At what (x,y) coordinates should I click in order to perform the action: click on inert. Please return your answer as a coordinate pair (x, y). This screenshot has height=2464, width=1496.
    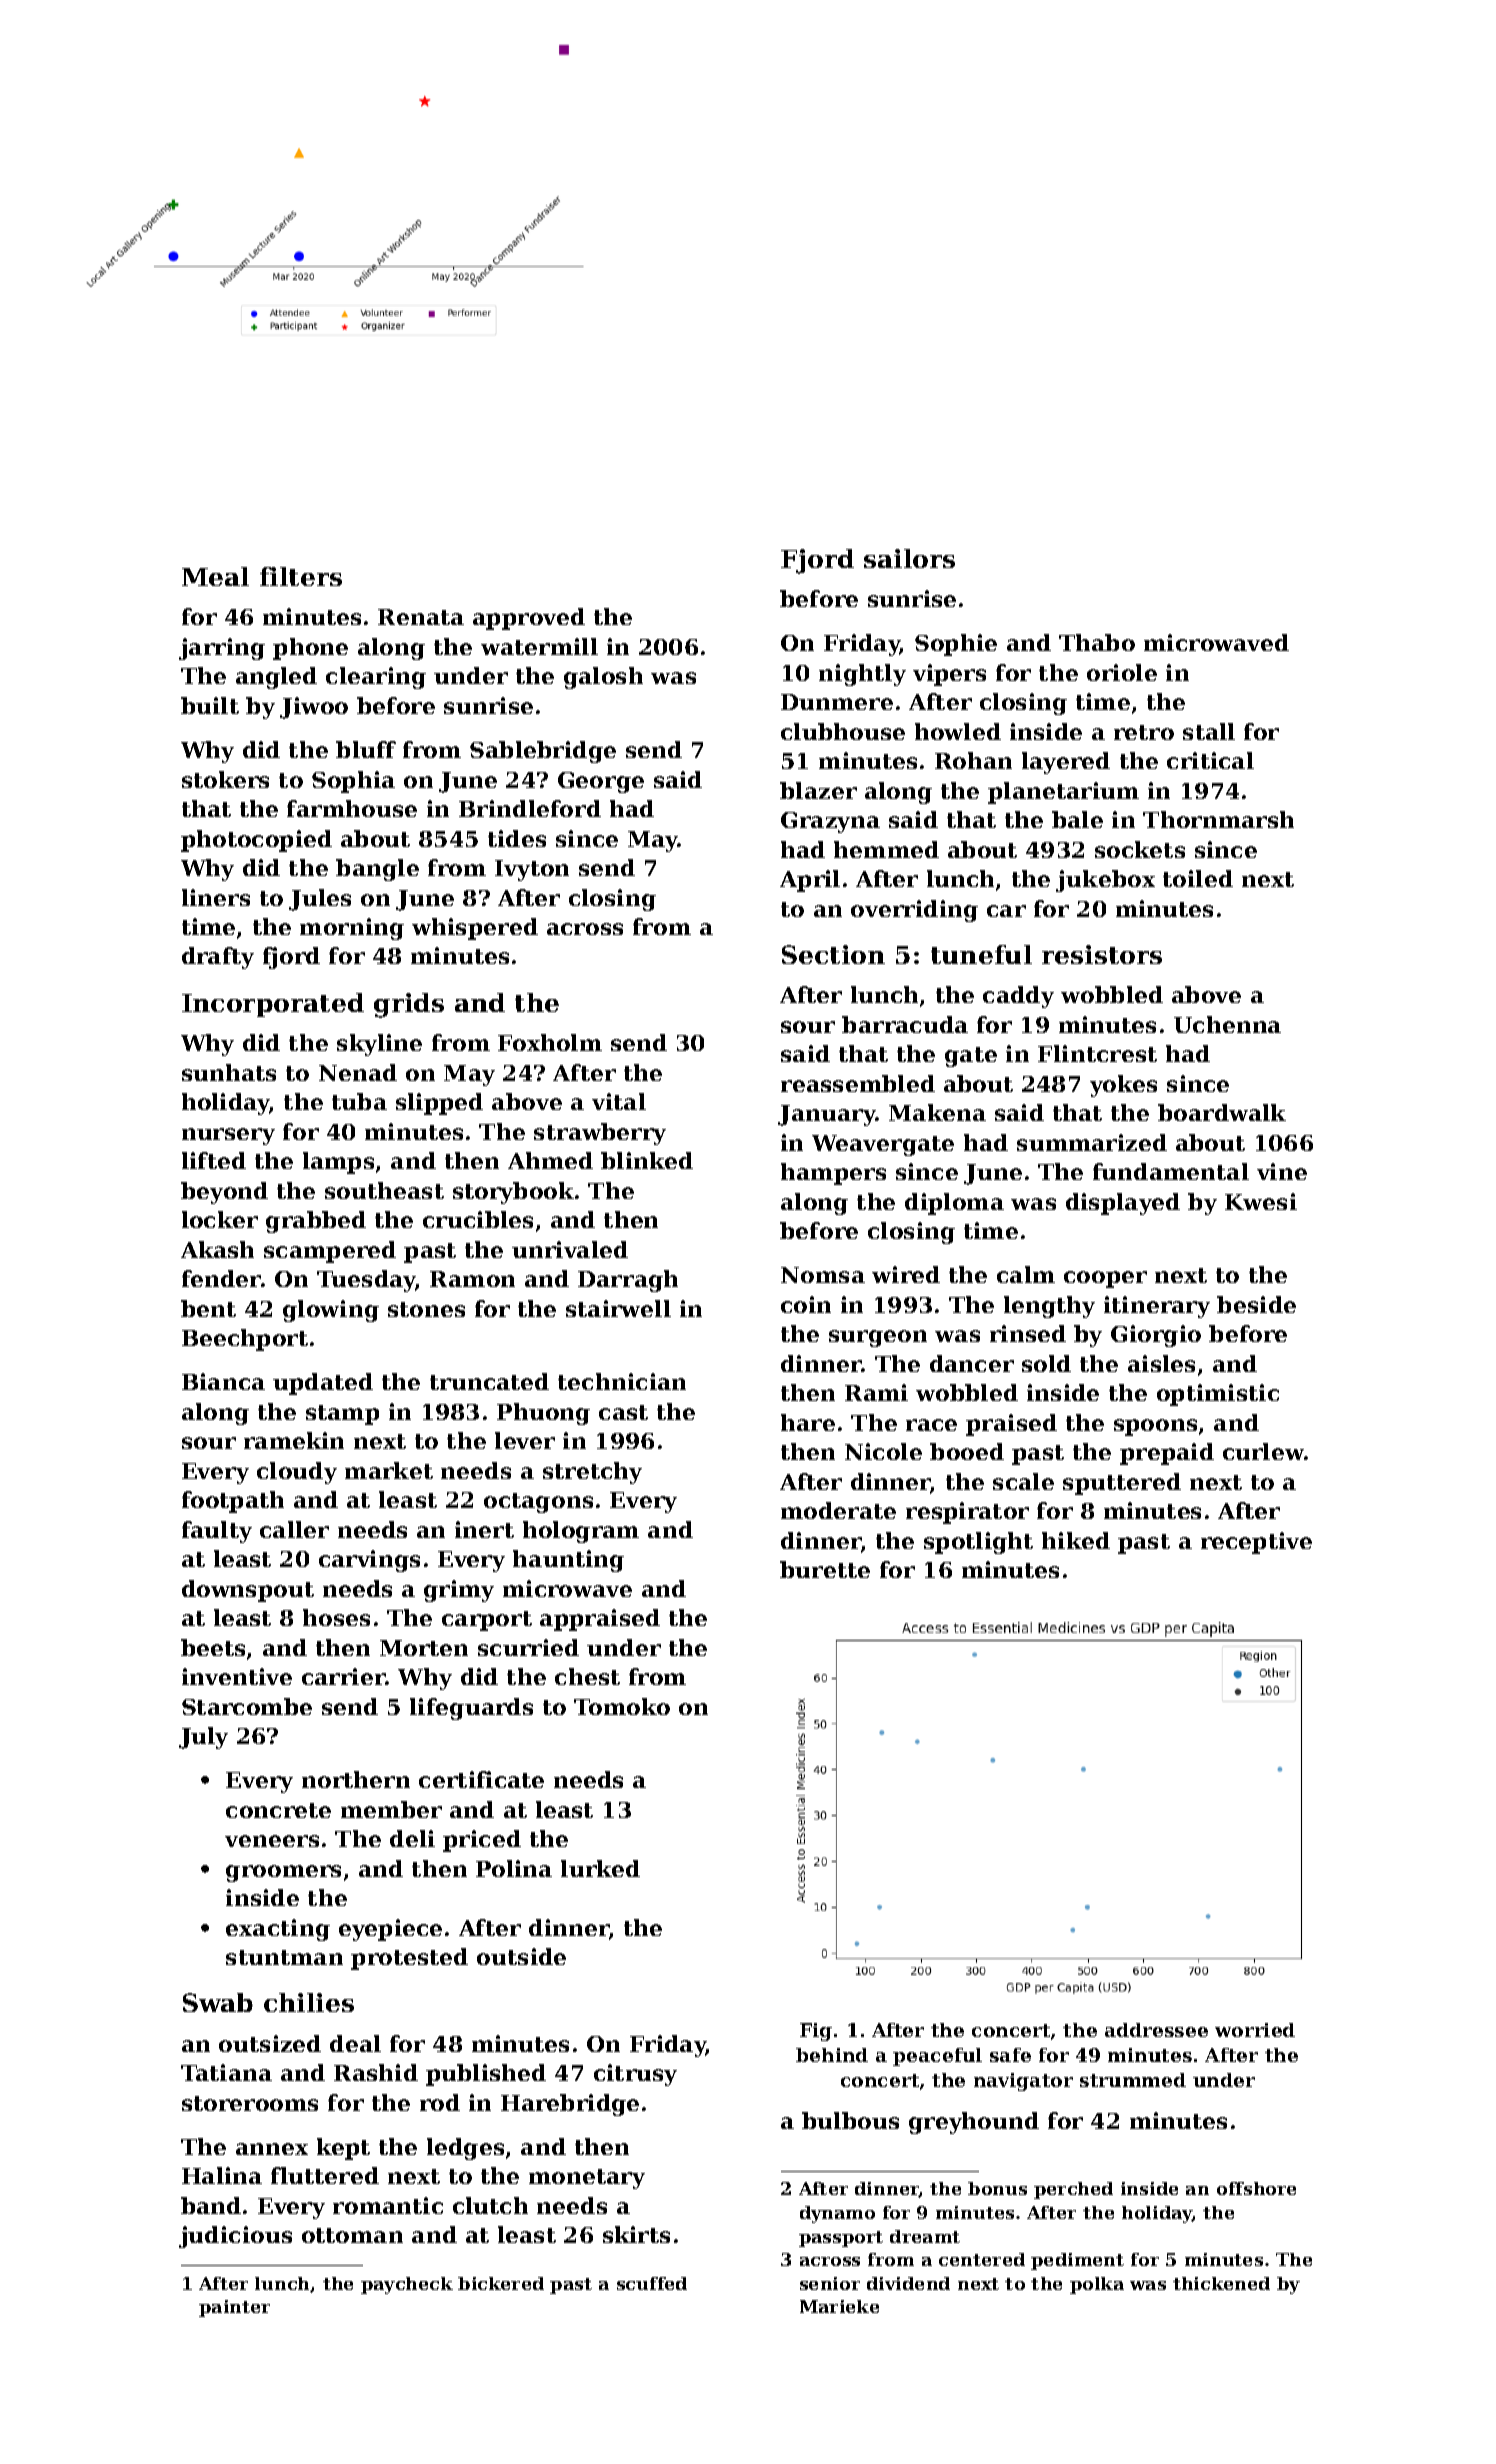
    Looking at the image, I should click on (484, 1529).
